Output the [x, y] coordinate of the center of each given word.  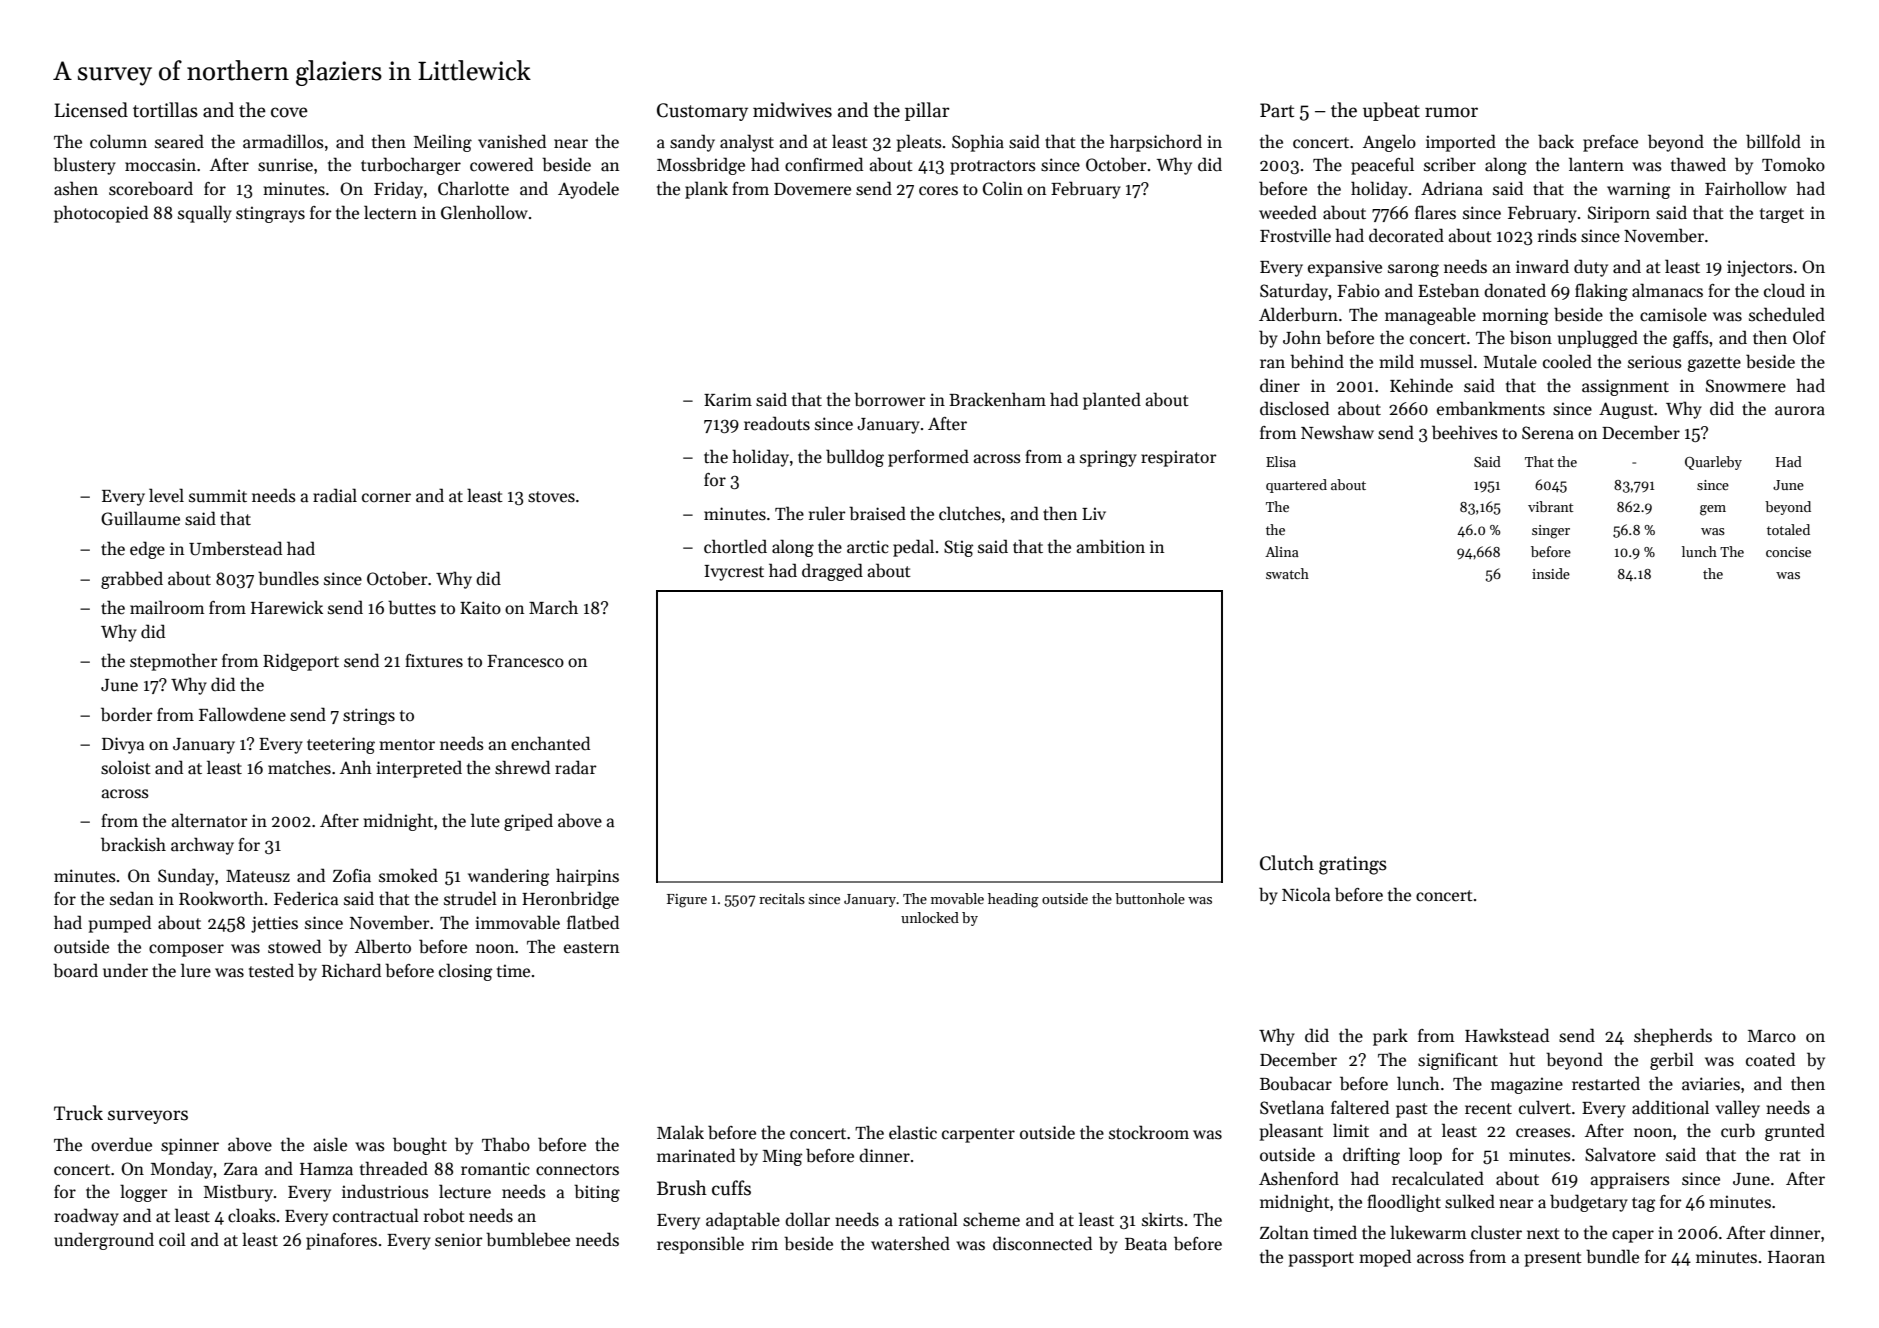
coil [172, 1239]
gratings [1353, 865]
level [166, 495]
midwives [792, 110]
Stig [958, 548]
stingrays [270, 214]
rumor [1451, 112]
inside [1551, 573]
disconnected [1042, 1243]
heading [1013, 900]
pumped [120, 924]
